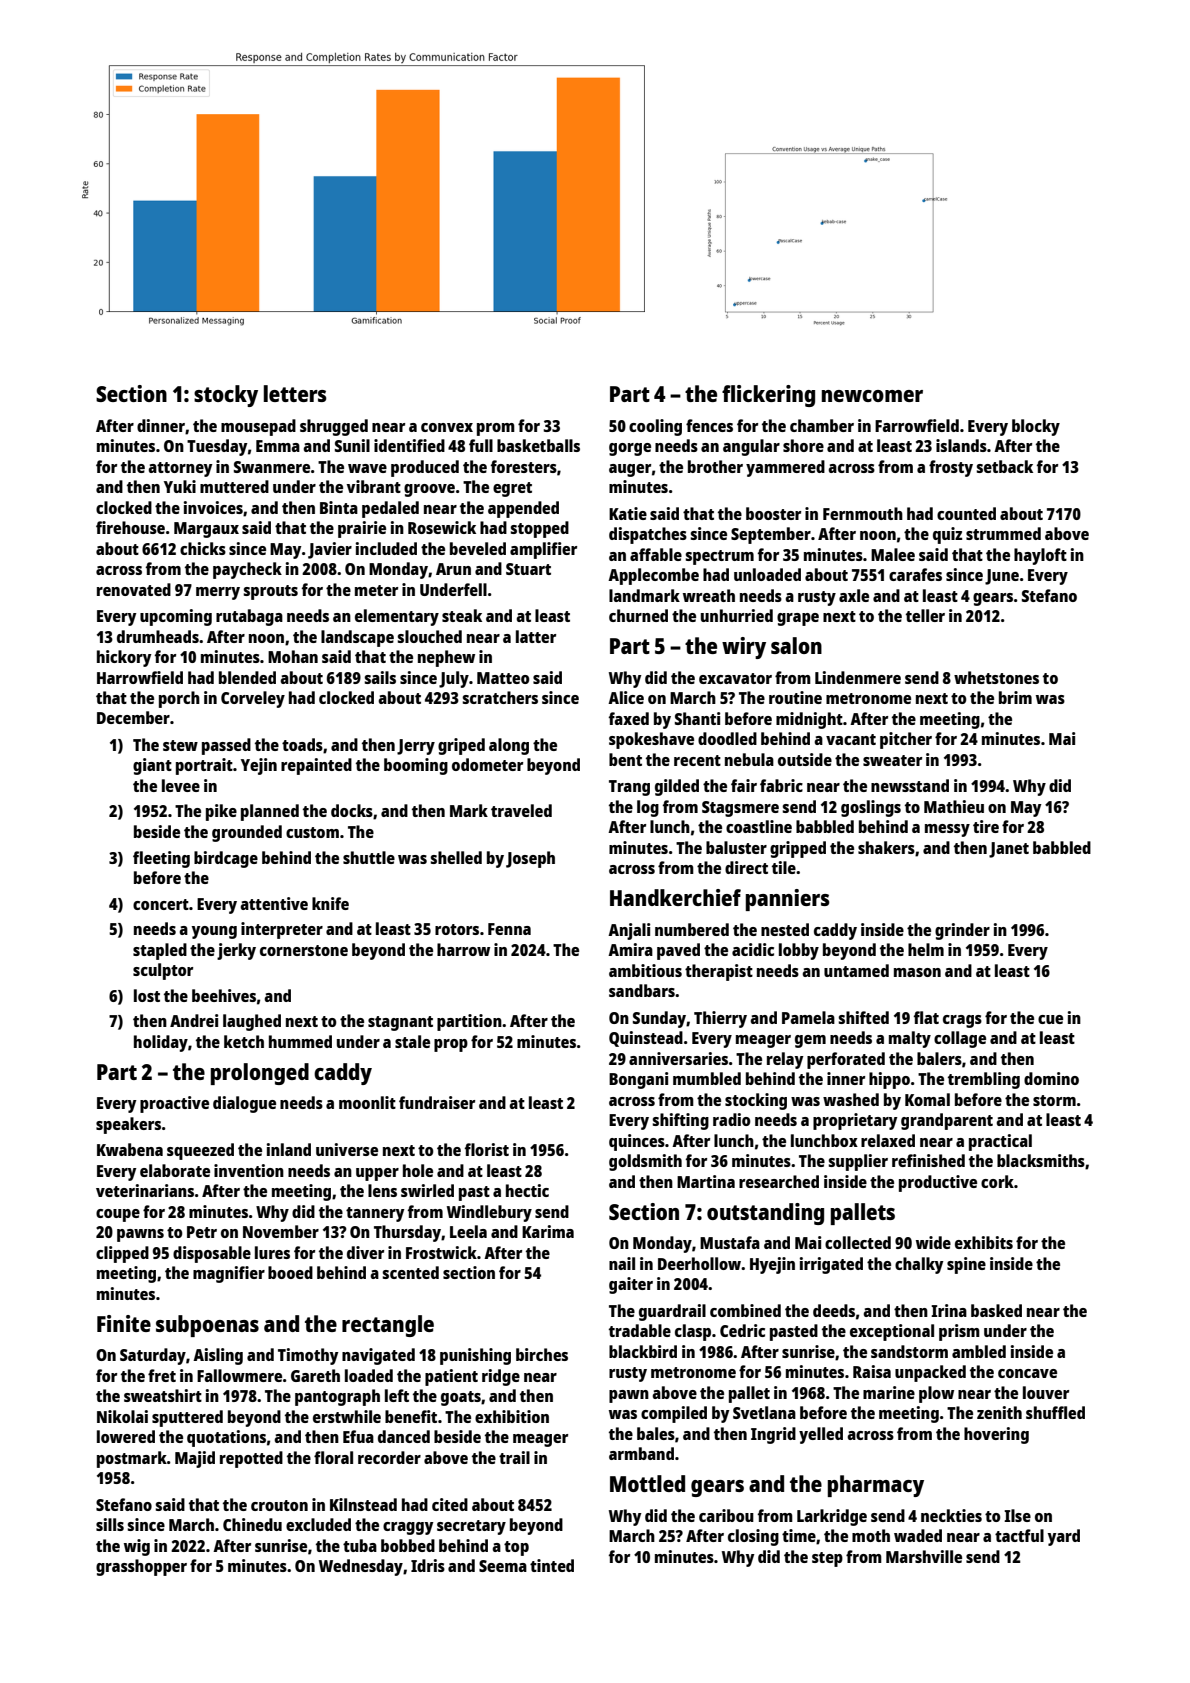 The image size is (1190, 1683). I want to click on Fenna, so click(509, 929).
